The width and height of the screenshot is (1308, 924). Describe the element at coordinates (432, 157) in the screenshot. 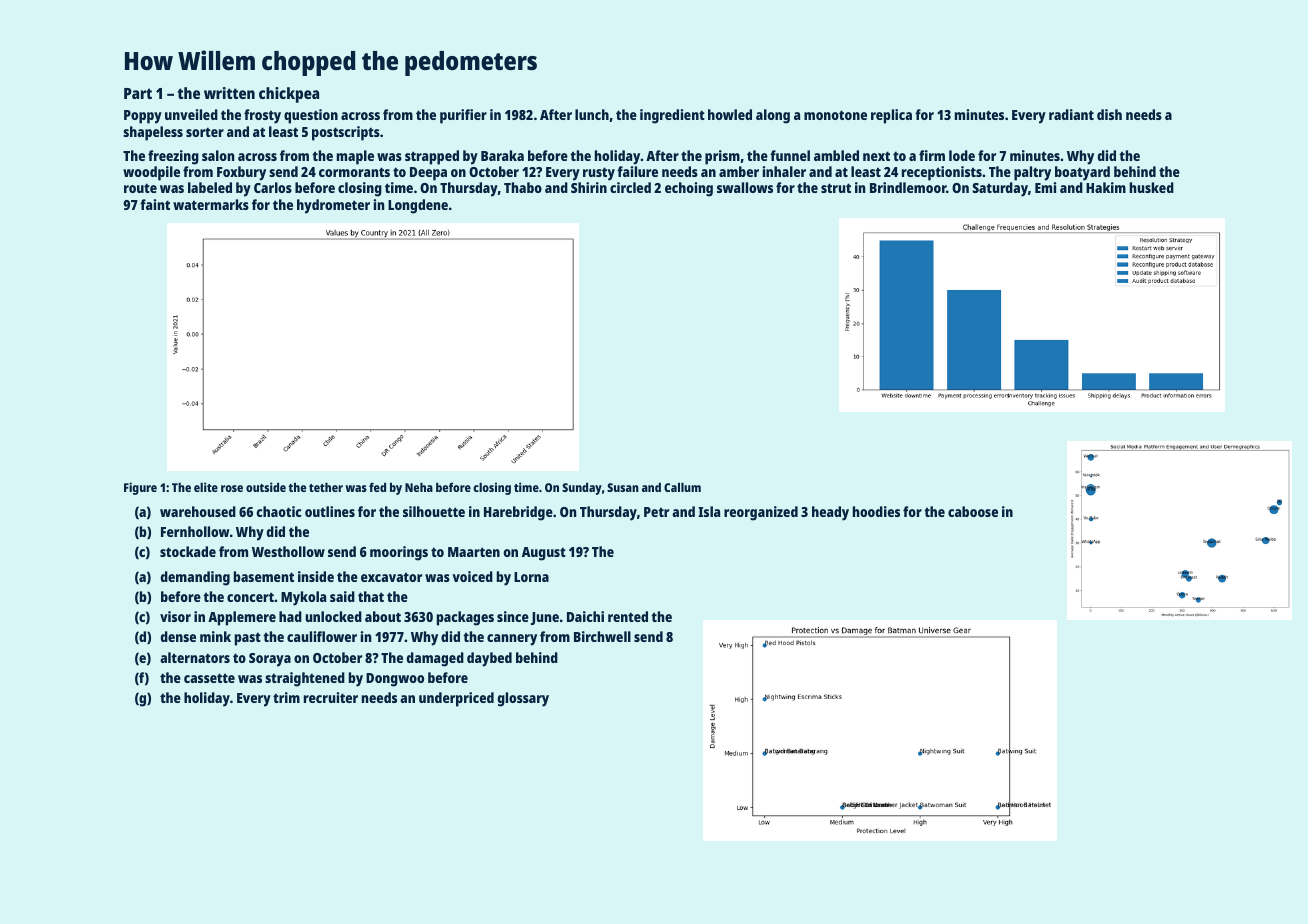

I see `strapped` at that location.
